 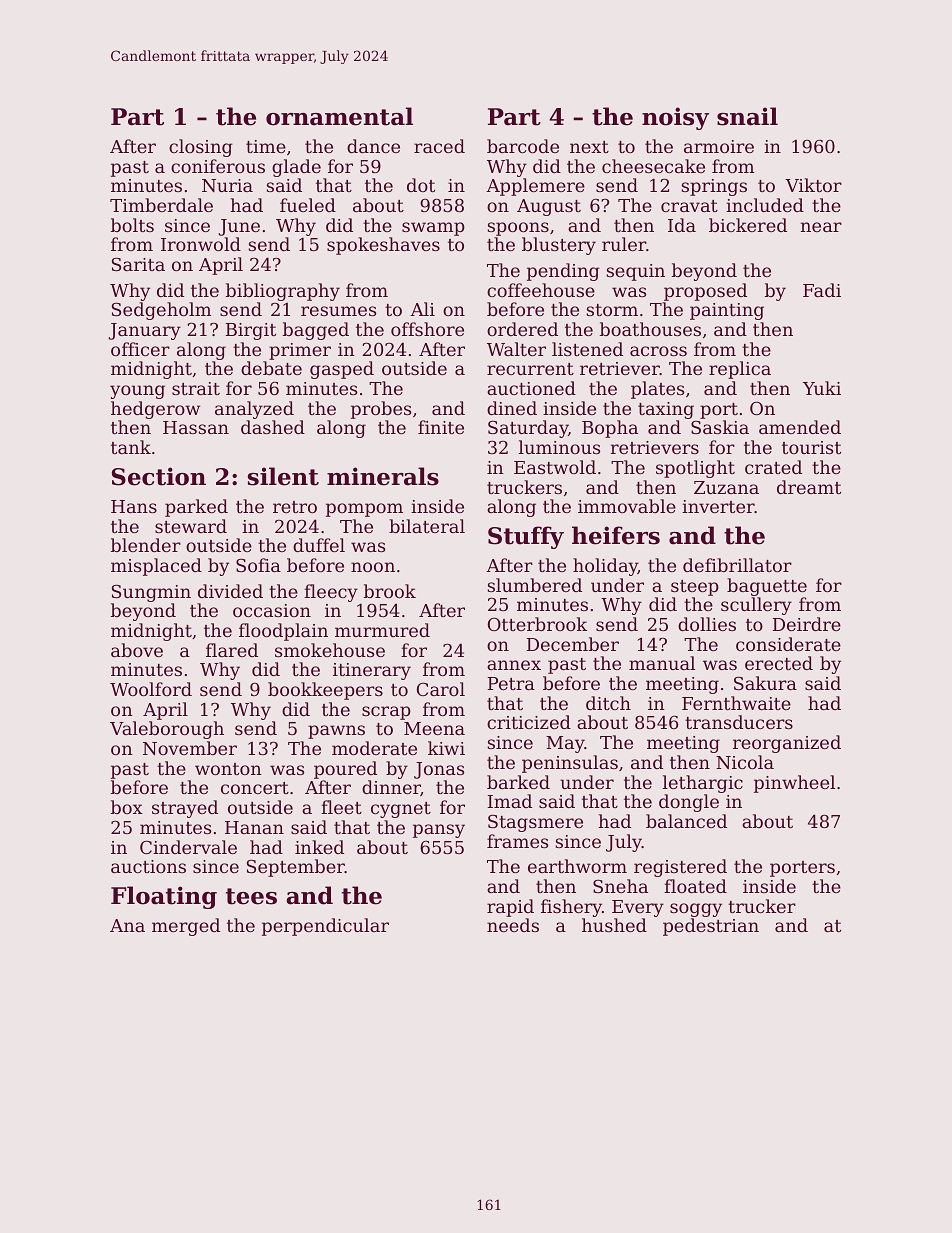 I want to click on merged, so click(x=186, y=927).
